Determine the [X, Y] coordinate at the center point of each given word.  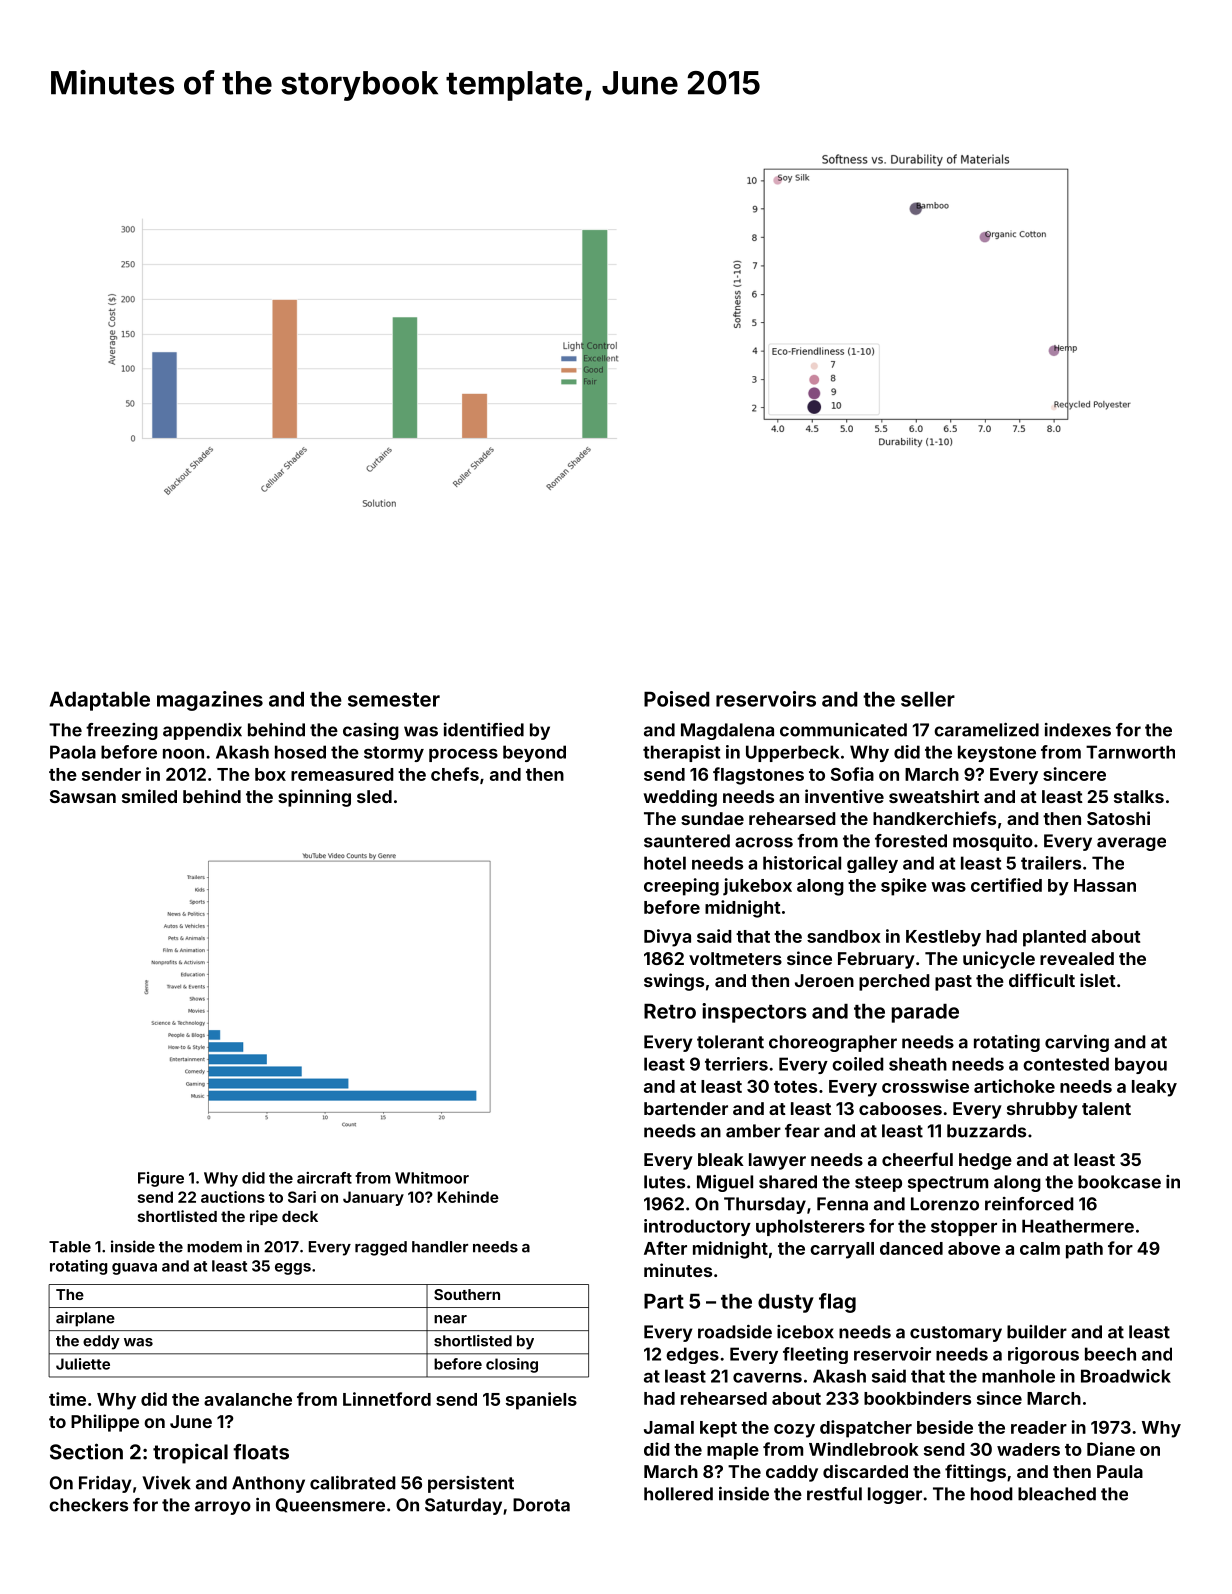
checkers [88, 1505]
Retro [670, 1011]
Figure [161, 1179]
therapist [681, 753]
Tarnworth [1130, 752]
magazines [210, 701]
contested [1066, 1064]
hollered [678, 1494]
